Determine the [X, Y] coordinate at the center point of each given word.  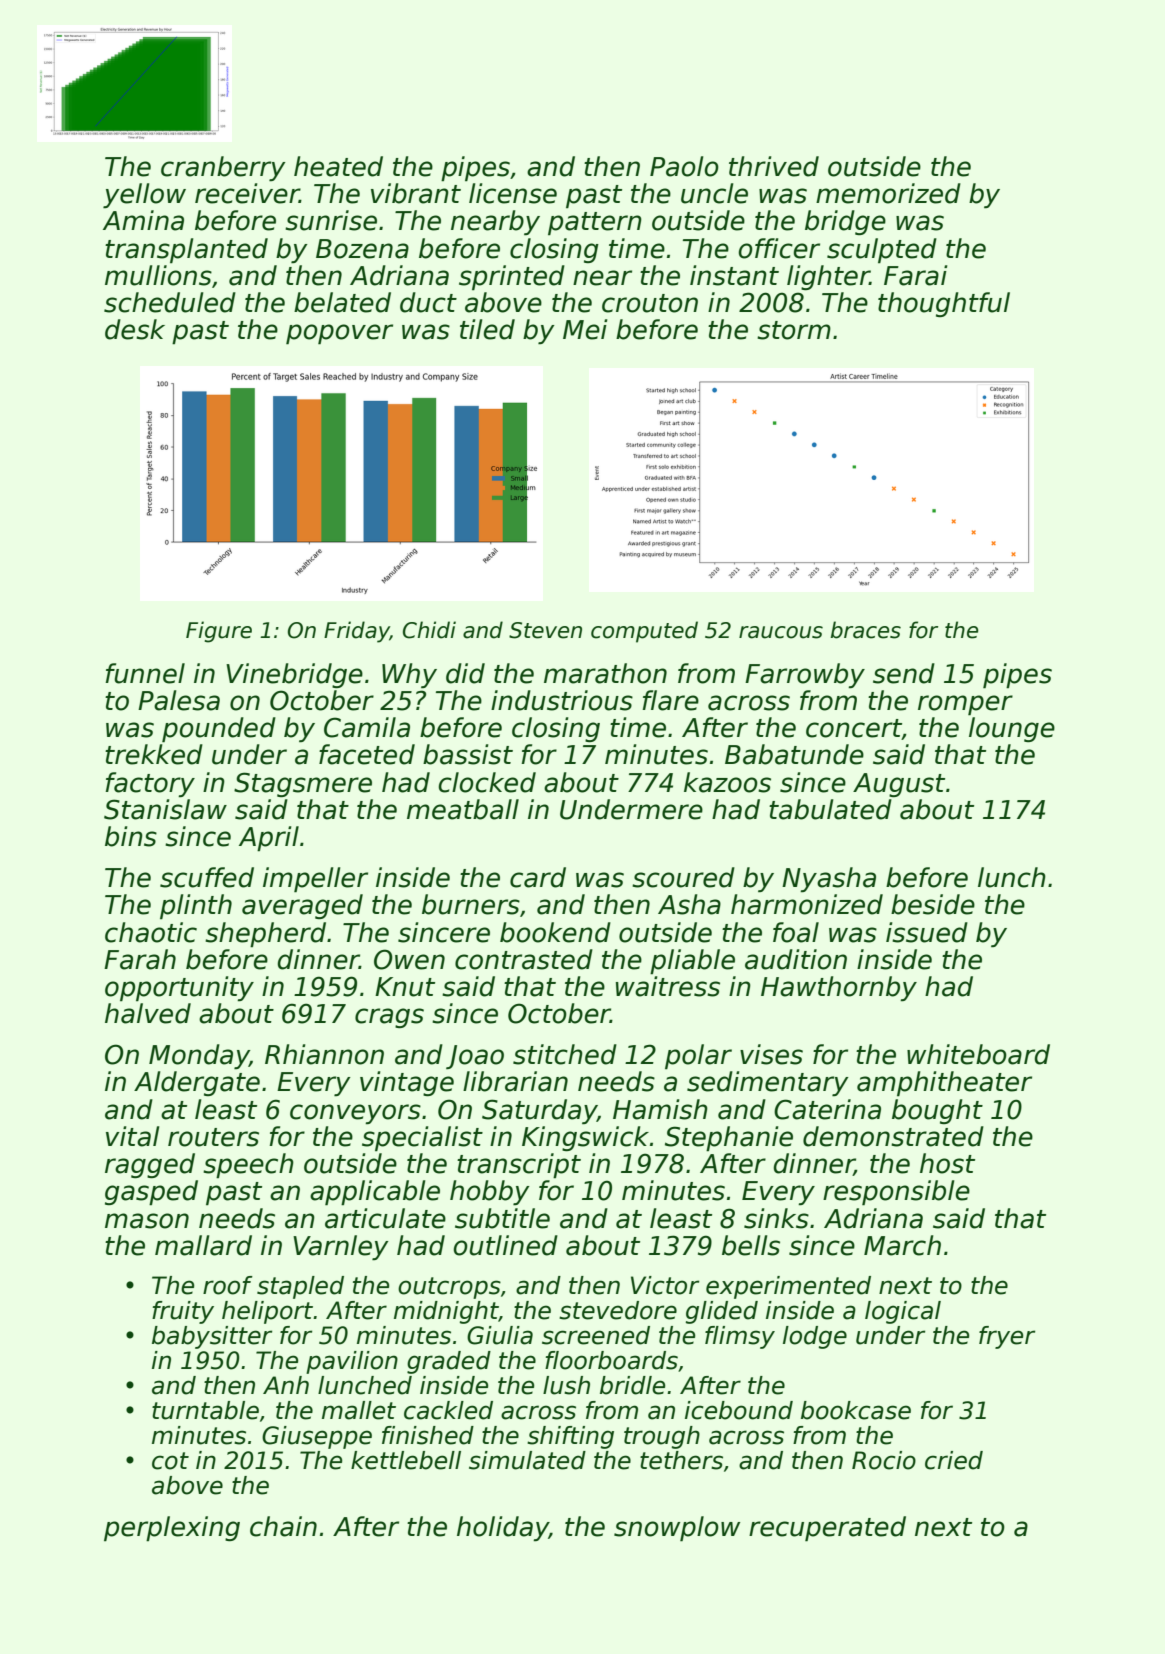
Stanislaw [165, 809]
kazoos [727, 782]
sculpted [882, 250]
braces [866, 630]
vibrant [416, 193]
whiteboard [978, 1054]
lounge [1012, 729]
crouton [650, 303]
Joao [475, 1057]
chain [283, 1526]
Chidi [429, 630]
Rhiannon [324, 1054]
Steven [545, 630]
